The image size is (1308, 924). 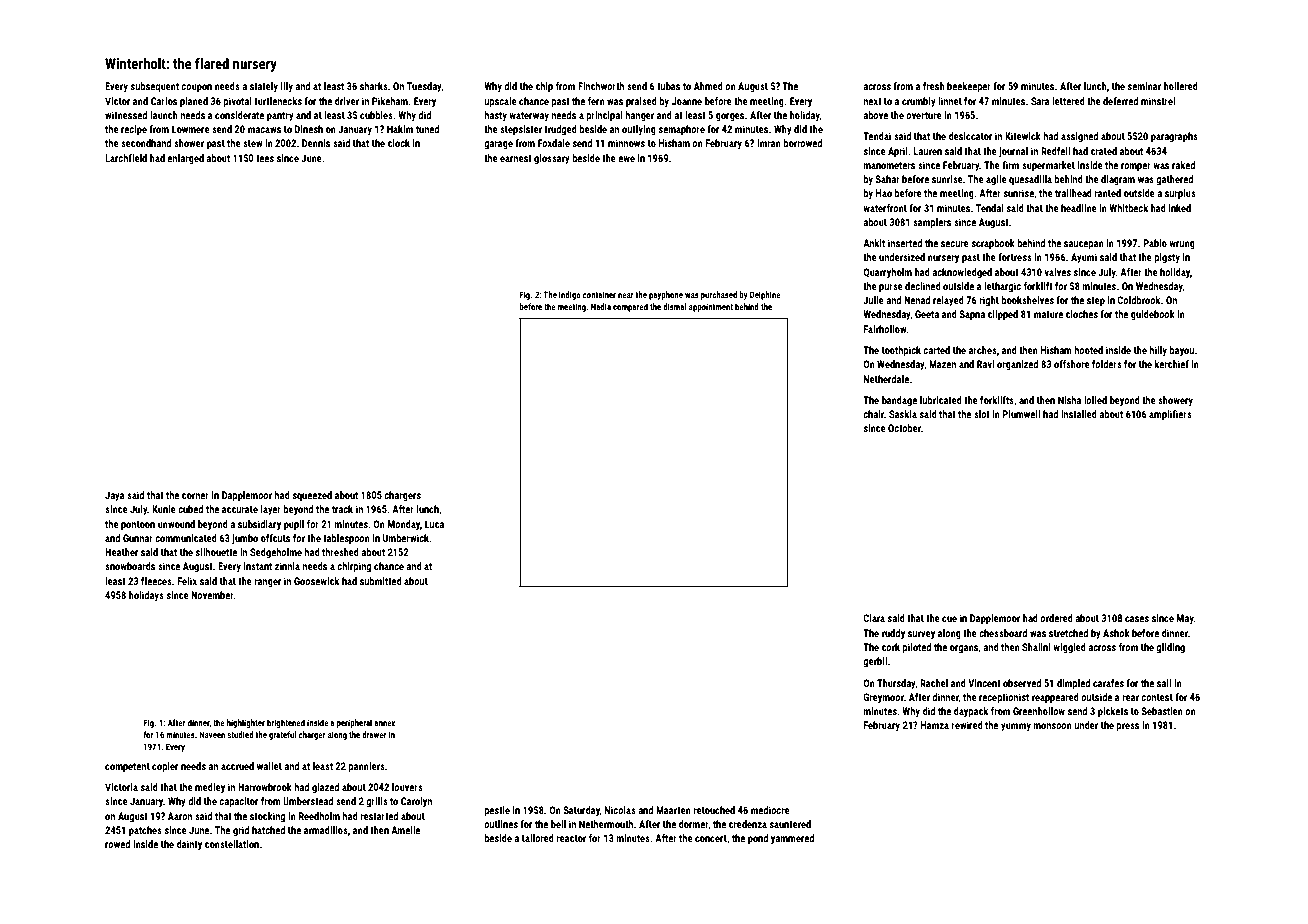 I want to click on squeezed, so click(x=312, y=496).
